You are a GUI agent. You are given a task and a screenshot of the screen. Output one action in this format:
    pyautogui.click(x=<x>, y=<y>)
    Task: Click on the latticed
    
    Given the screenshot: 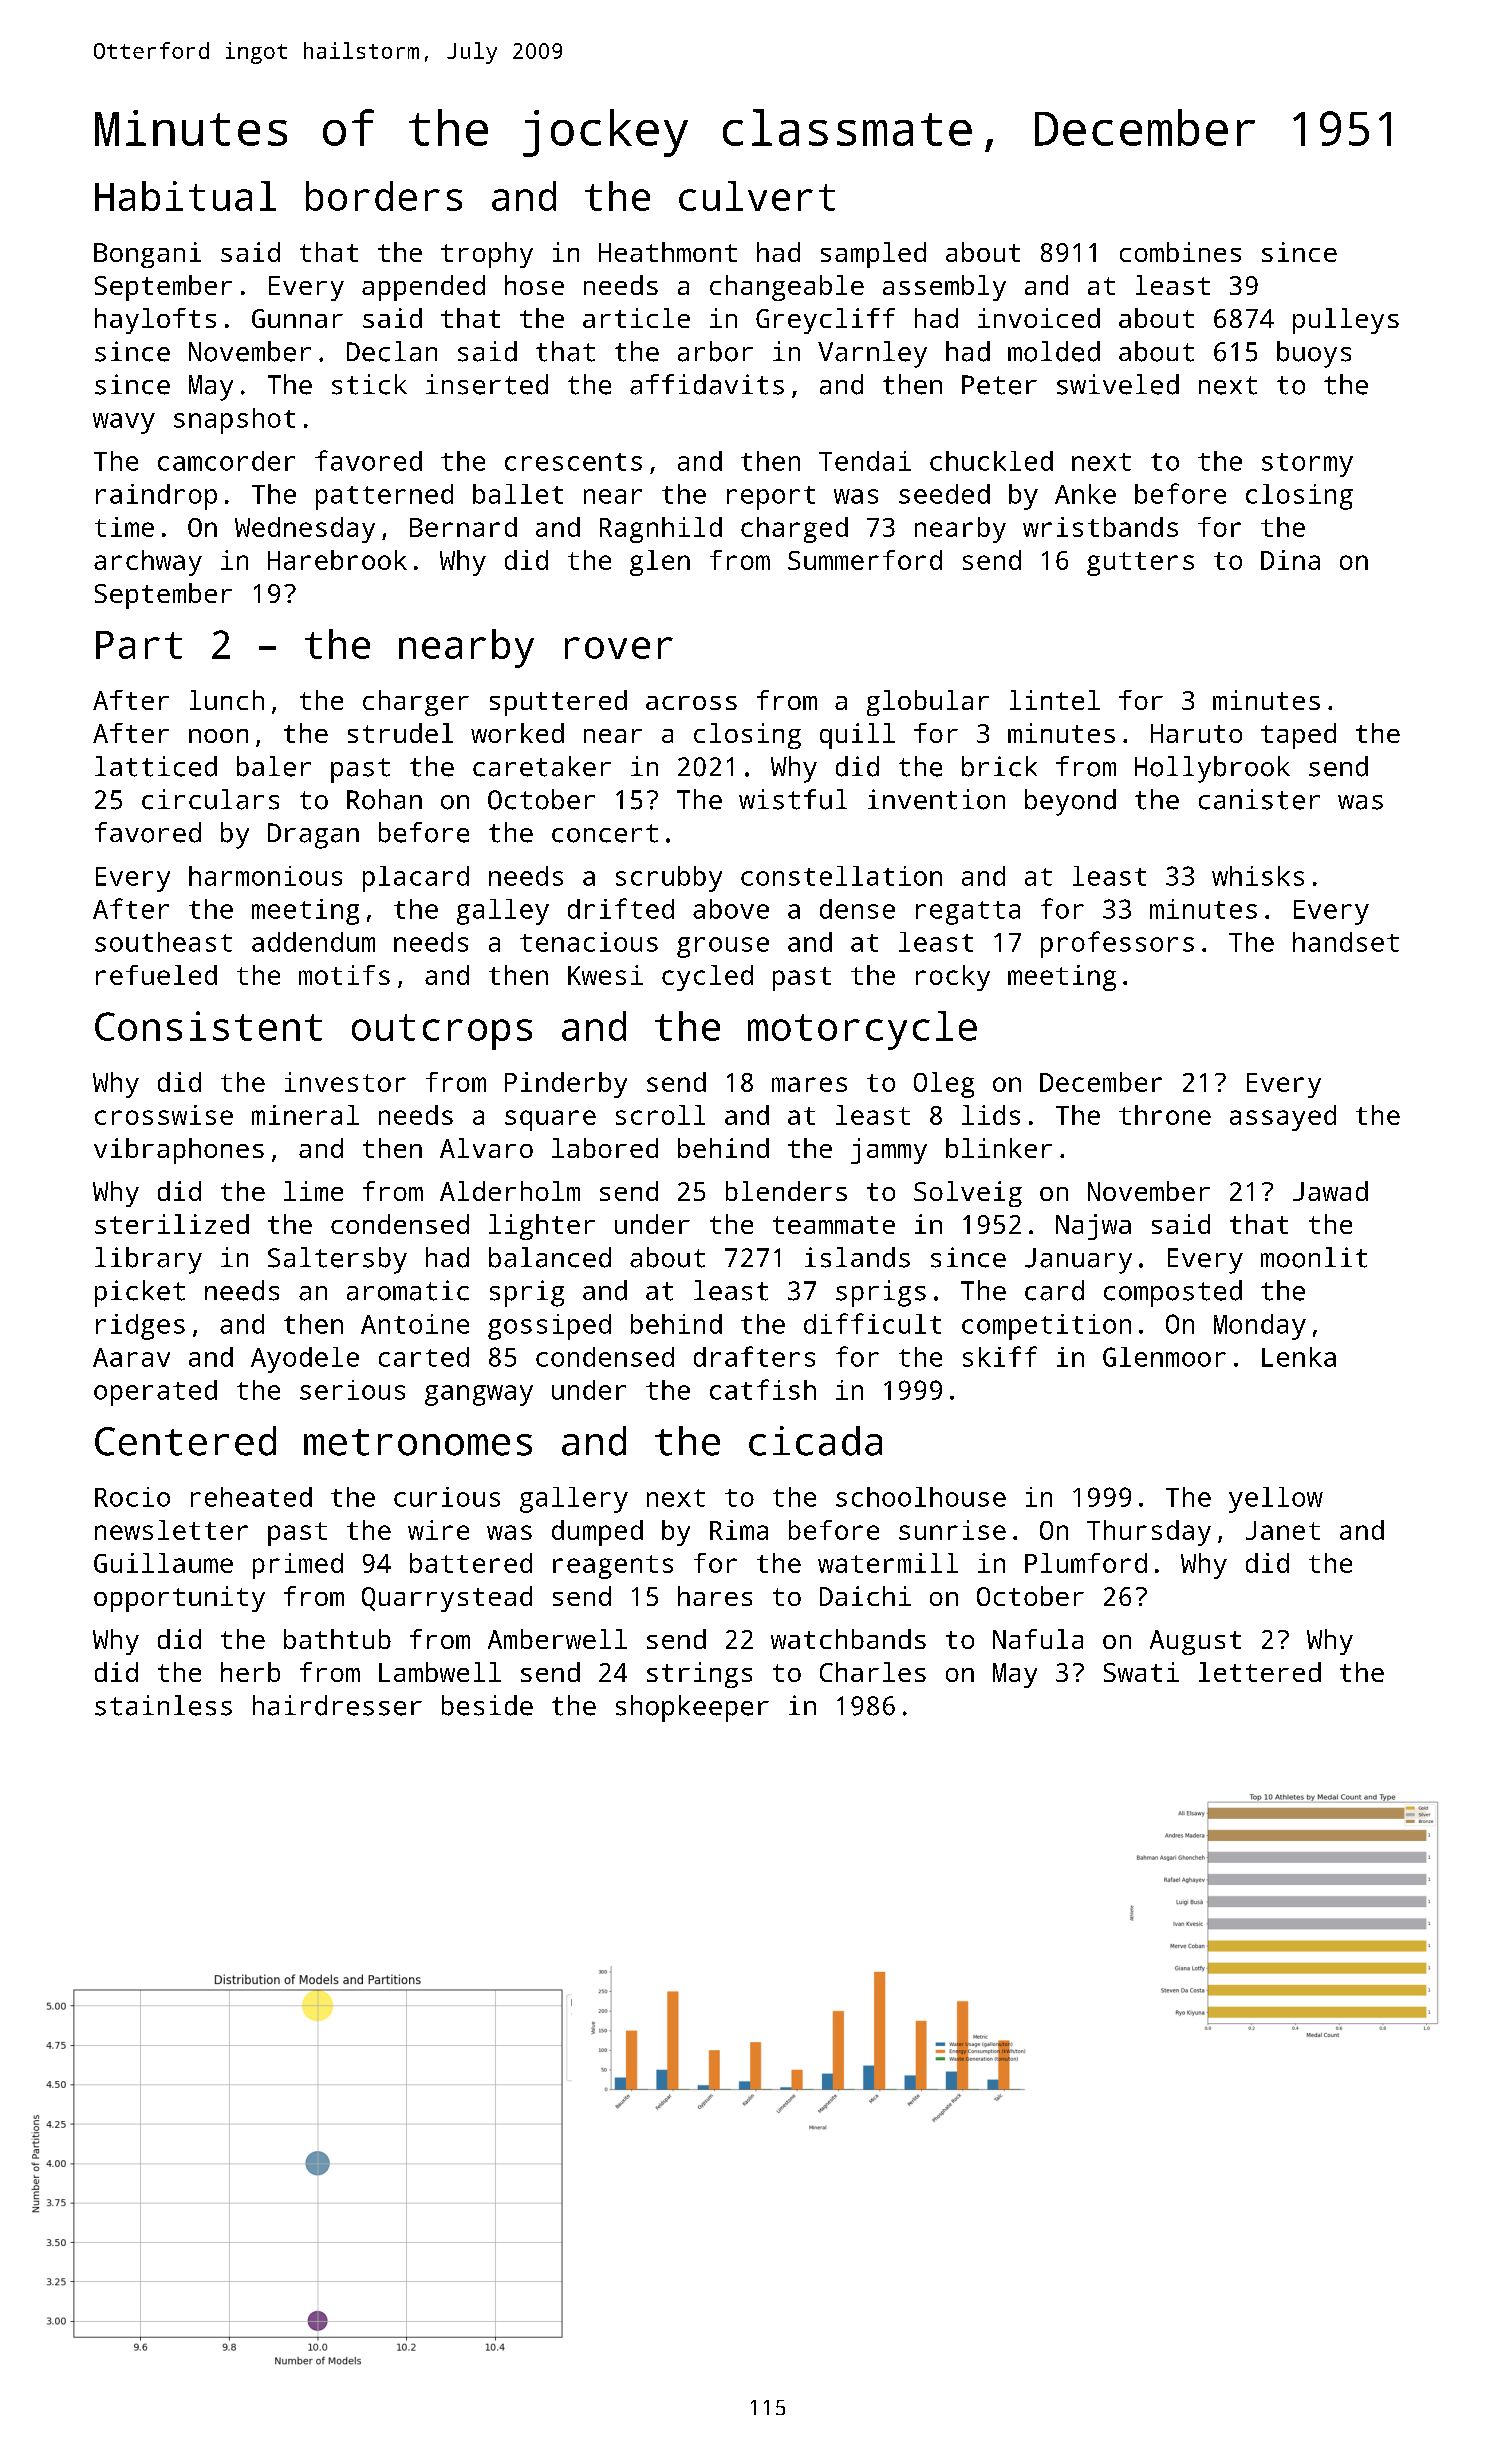 What is the action you would take?
    pyautogui.click(x=156, y=766)
